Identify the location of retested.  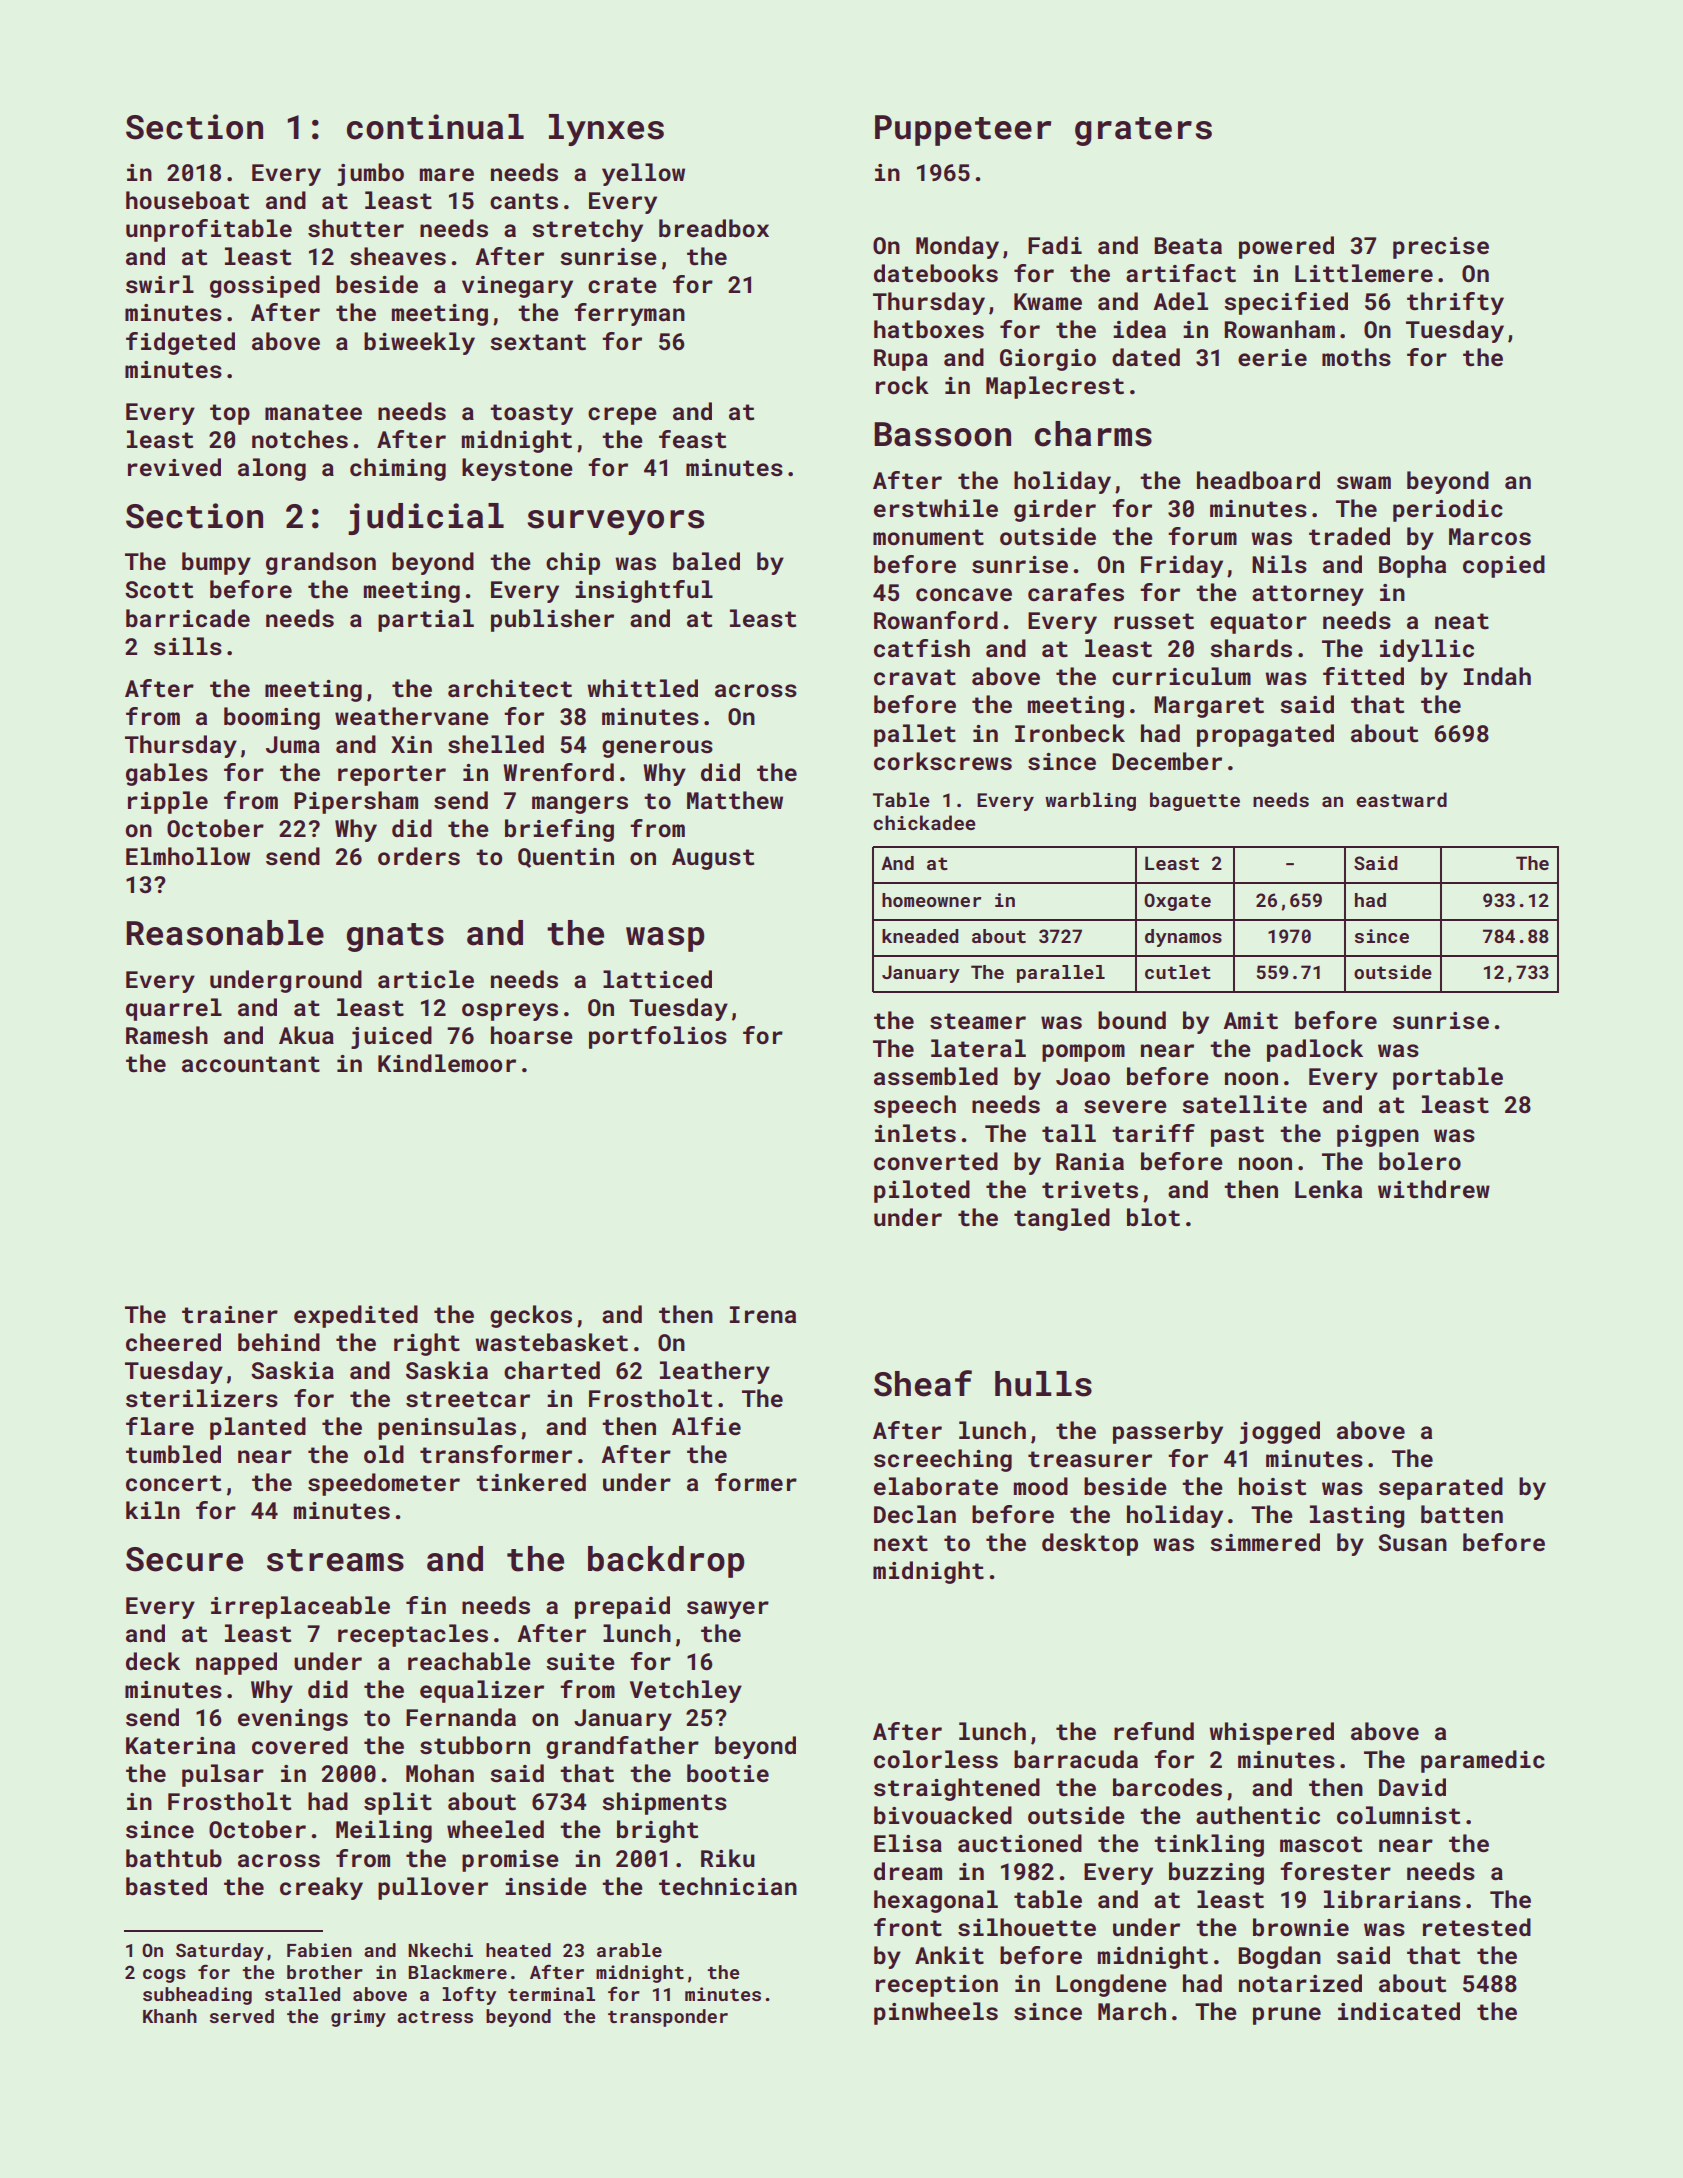
(1477, 1927).
